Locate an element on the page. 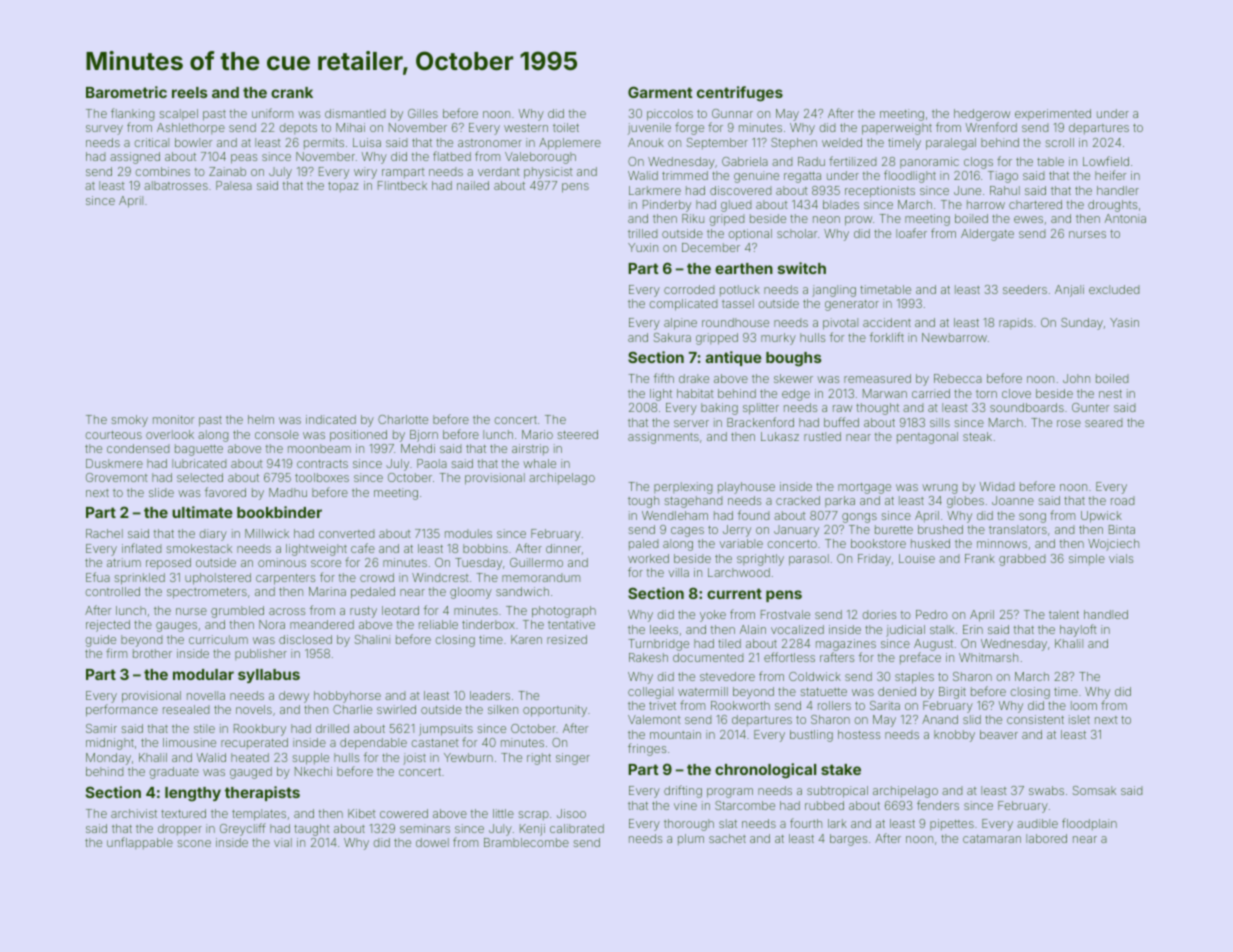 The height and width of the document is (952, 1233). Madhu is located at coordinates (288, 492).
